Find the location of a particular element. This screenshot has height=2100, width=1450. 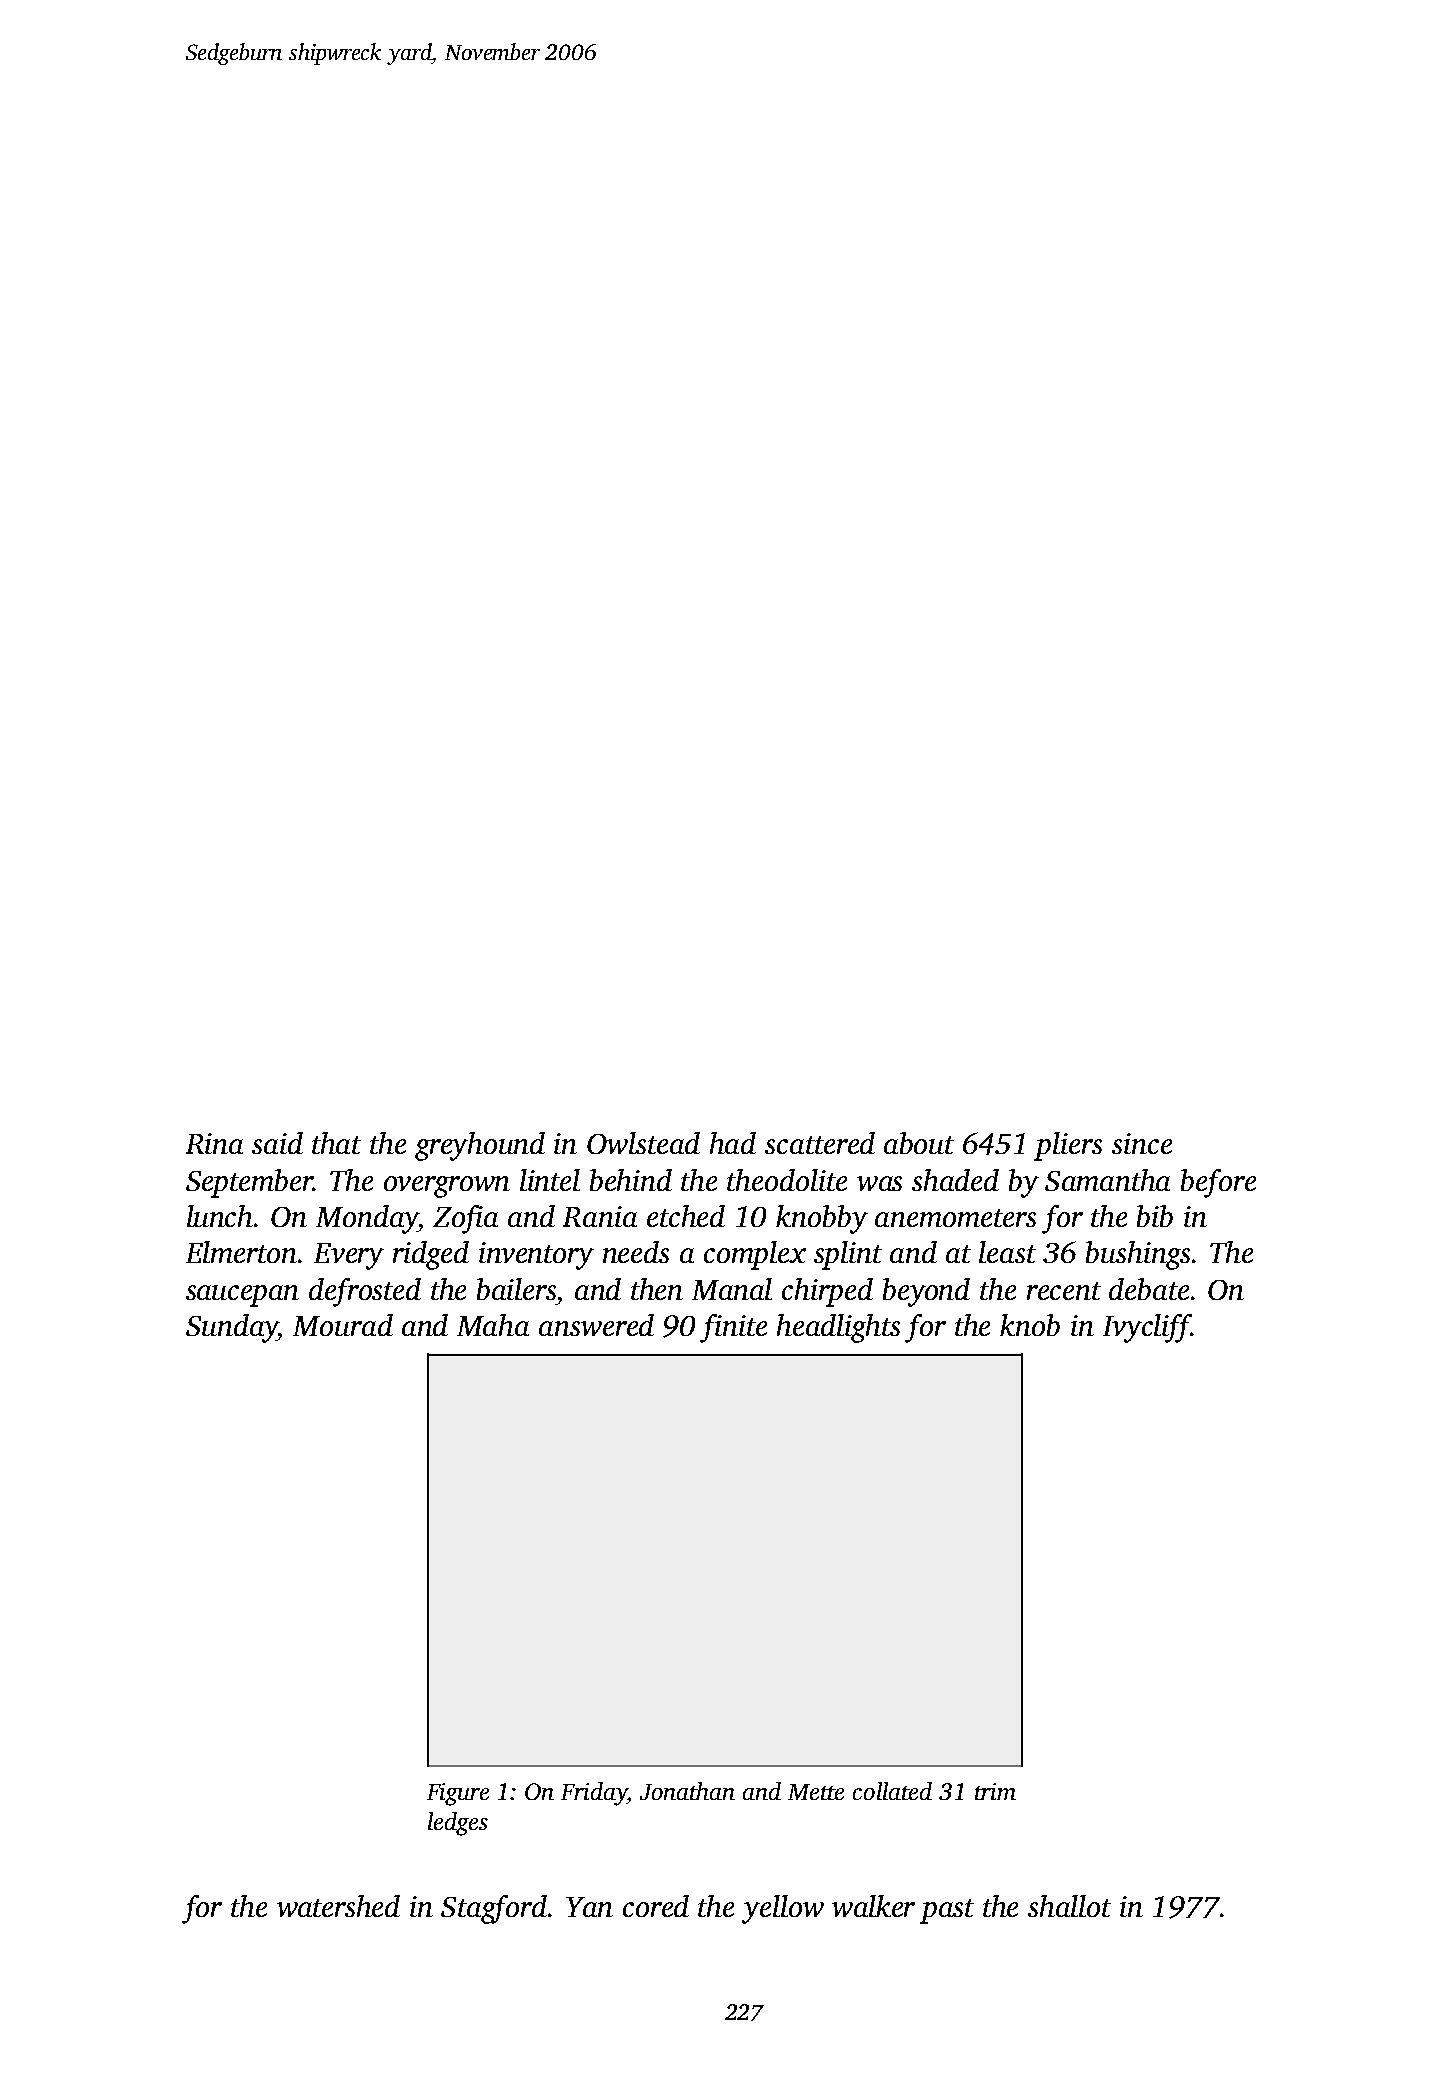

collated is located at coordinates (892, 1791).
